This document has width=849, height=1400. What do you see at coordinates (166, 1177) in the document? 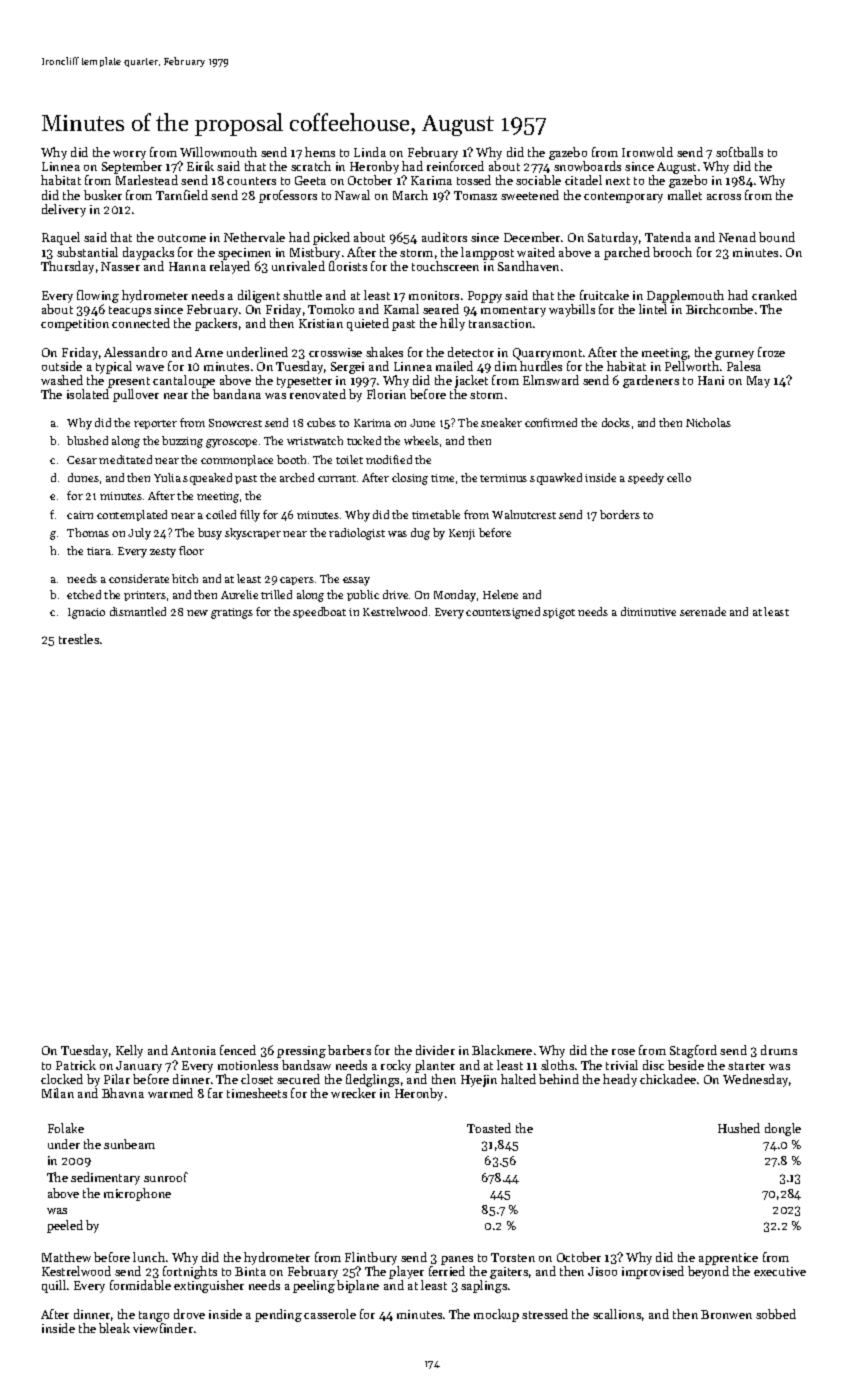
I see `sunroof` at bounding box center [166, 1177].
